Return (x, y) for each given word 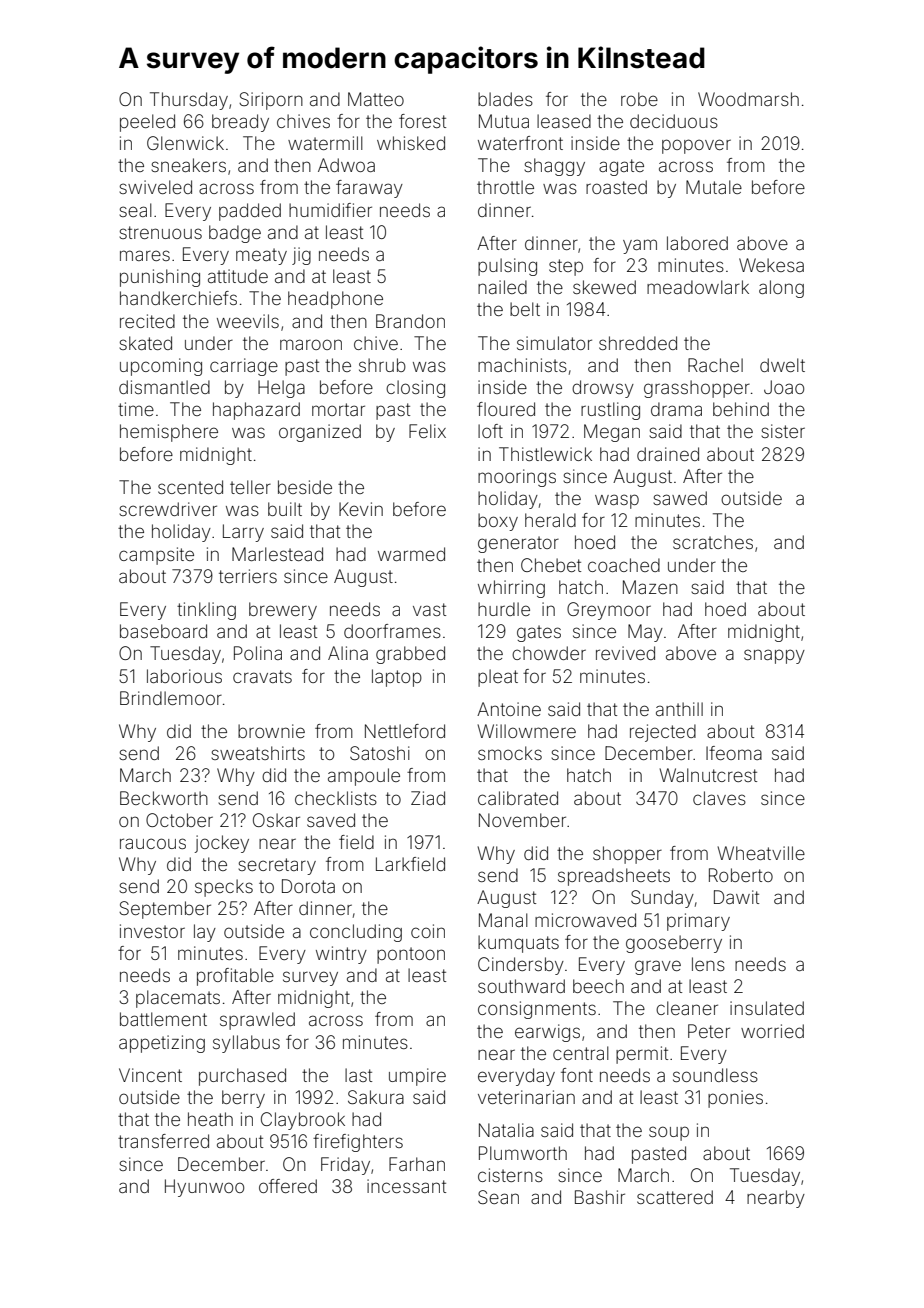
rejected (663, 733)
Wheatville (761, 853)
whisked (411, 143)
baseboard (163, 631)
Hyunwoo (204, 1188)
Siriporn (271, 101)
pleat (498, 678)
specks (224, 888)
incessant (406, 1186)
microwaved (585, 920)
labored (697, 243)
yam (640, 246)
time (136, 409)
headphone (335, 300)
